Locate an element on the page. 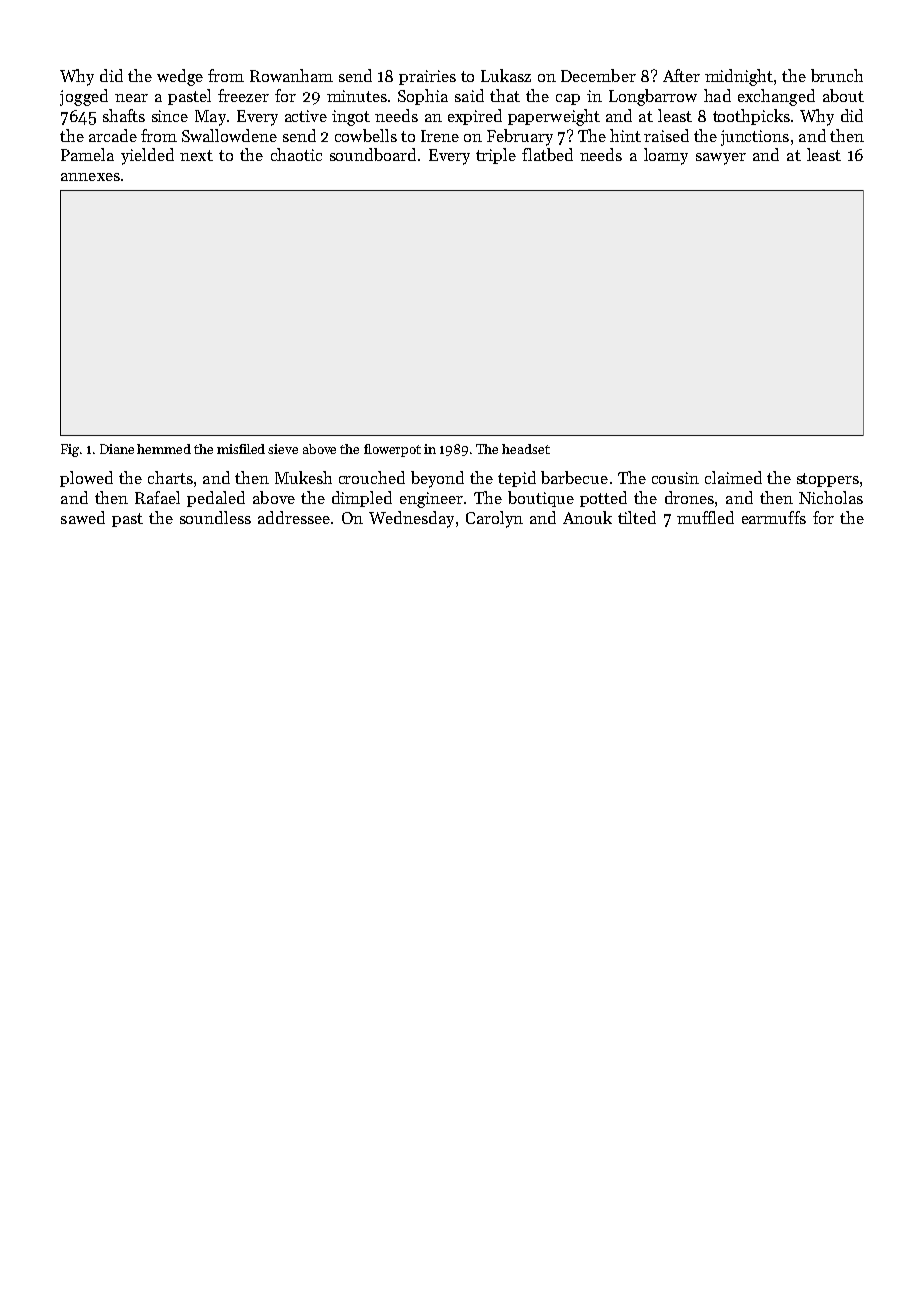  junctions is located at coordinates (755, 138).
